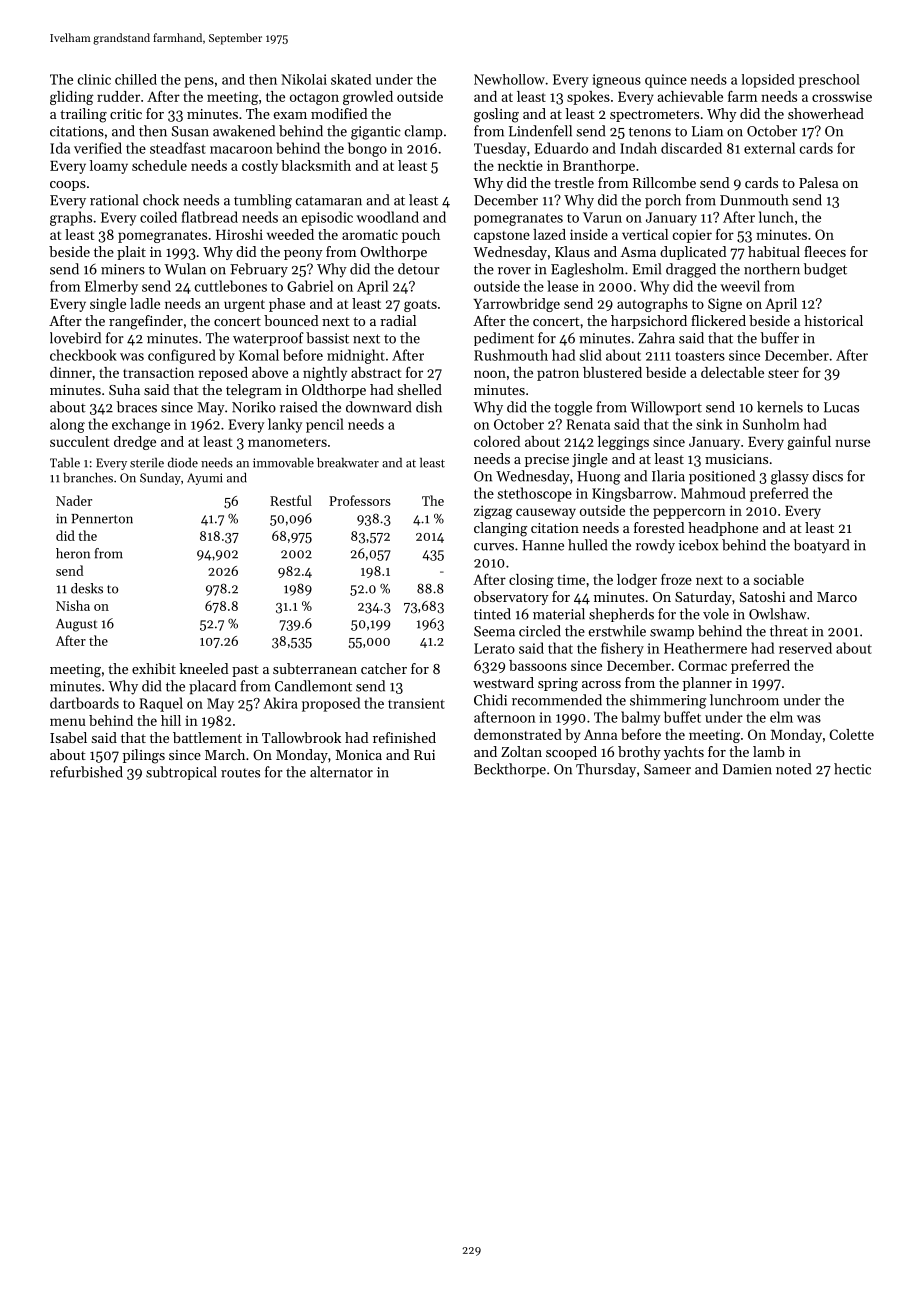 Image resolution: width=924 pixels, height=1314 pixels. What do you see at coordinates (60, 148) in the screenshot?
I see `Ida` at bounding box center [60, 148].
